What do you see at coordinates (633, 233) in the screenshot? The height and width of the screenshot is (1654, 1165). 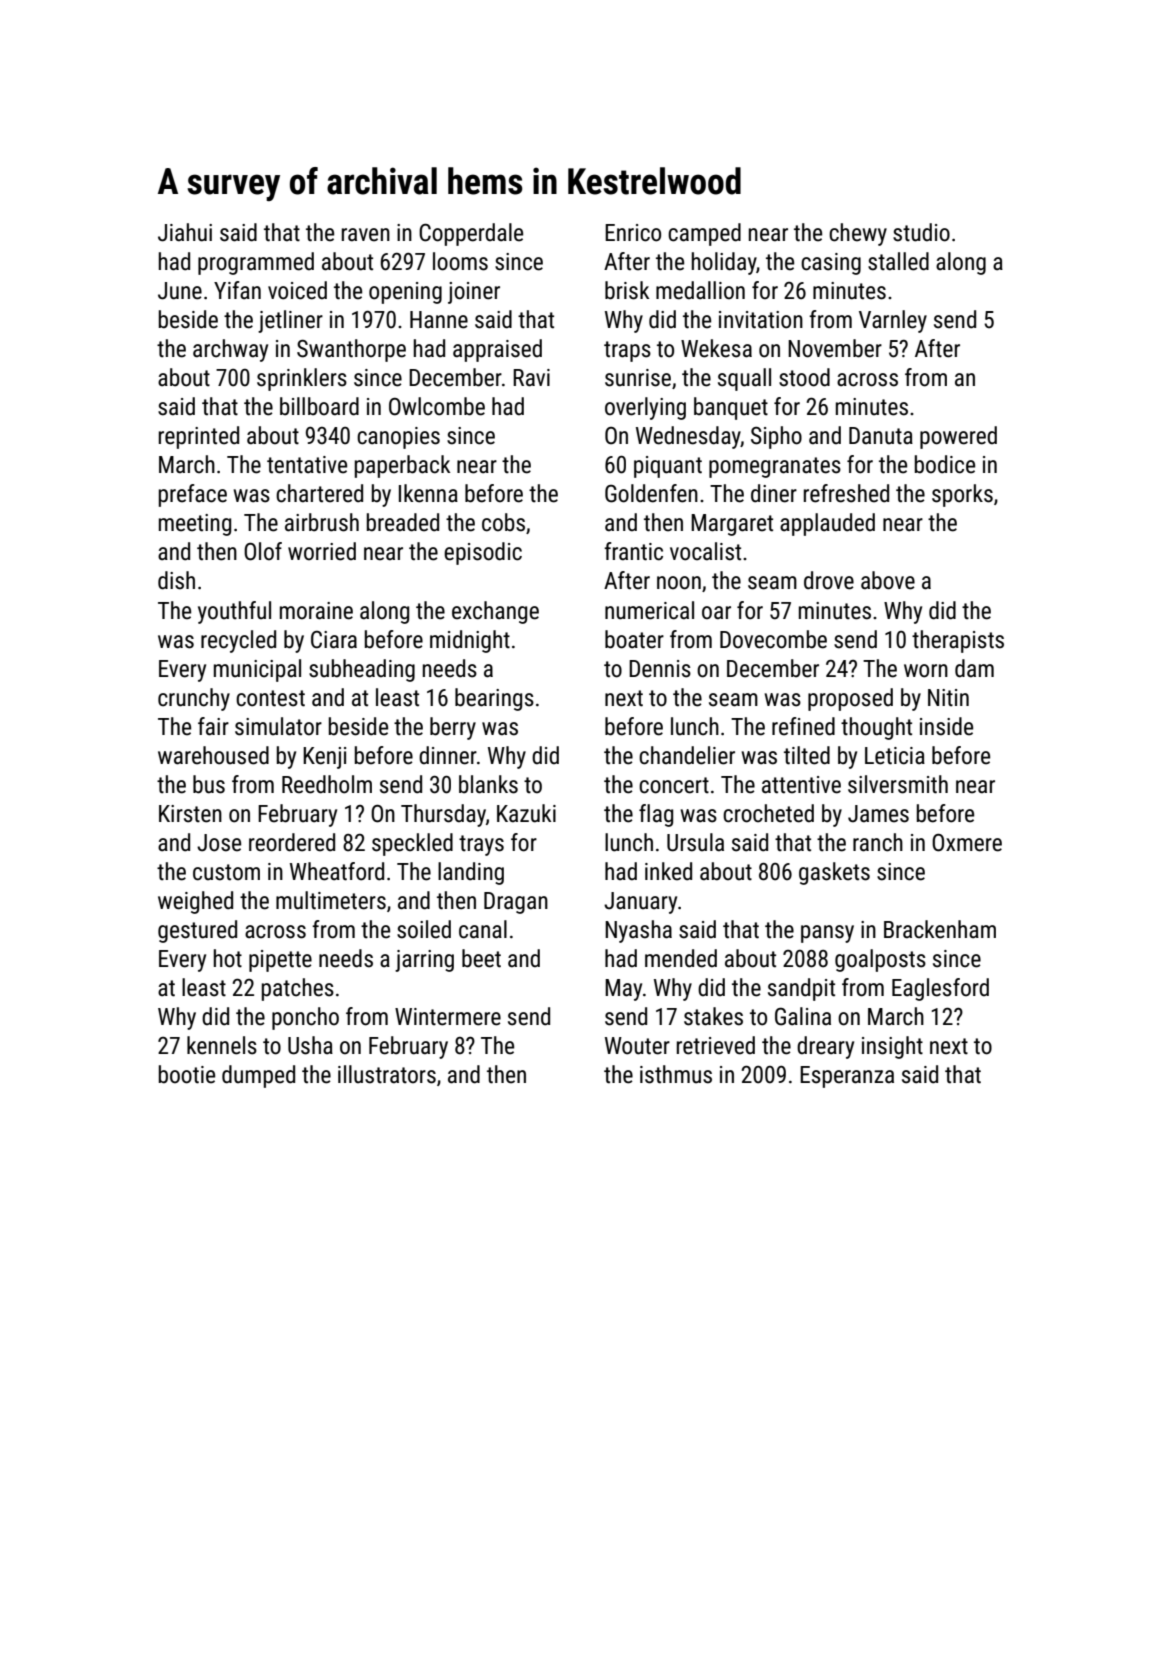 I see `Enrico` at bounding box center [633, 233].
